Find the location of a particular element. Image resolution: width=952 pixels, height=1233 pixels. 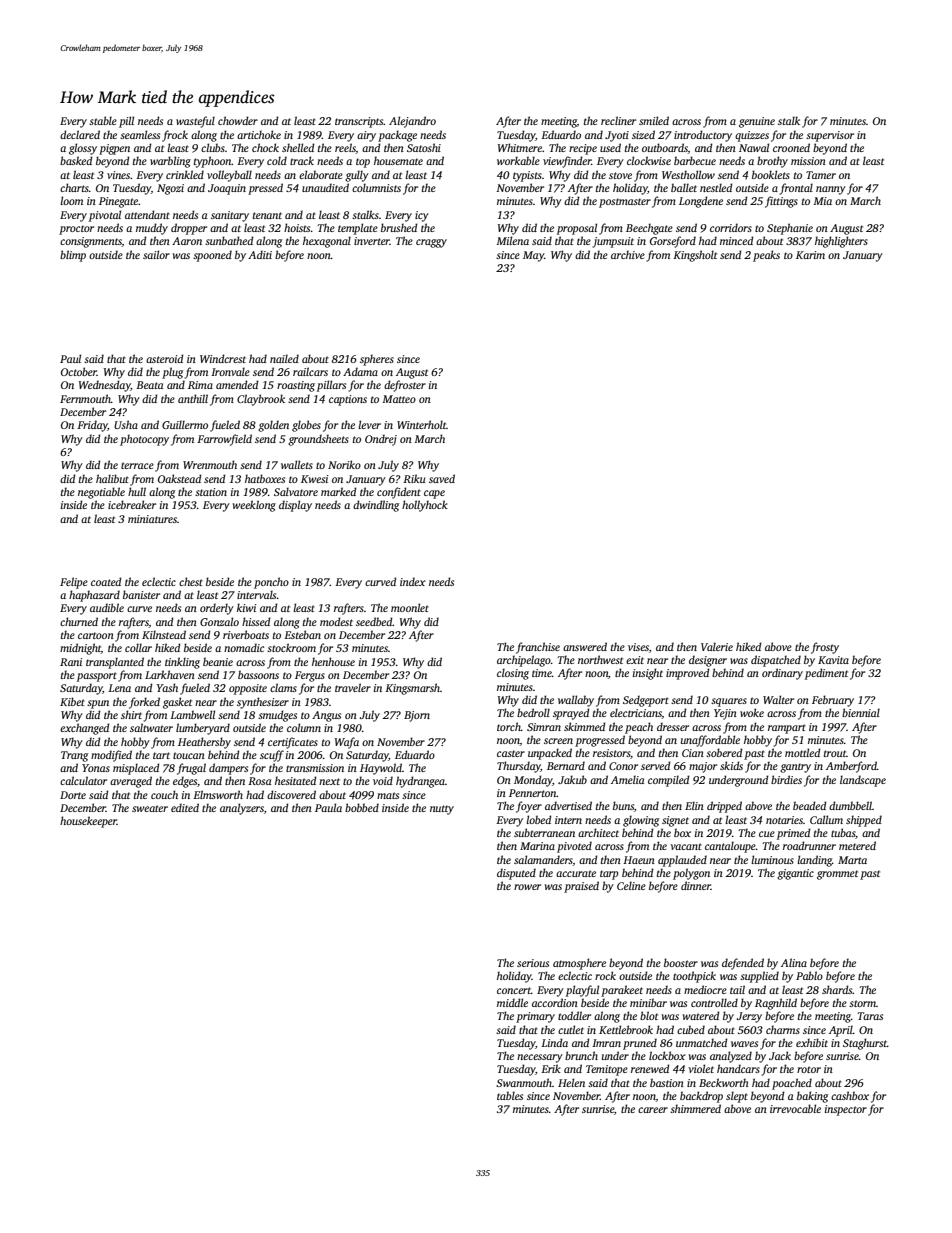

recliner is located at coordinates (618, 120).
